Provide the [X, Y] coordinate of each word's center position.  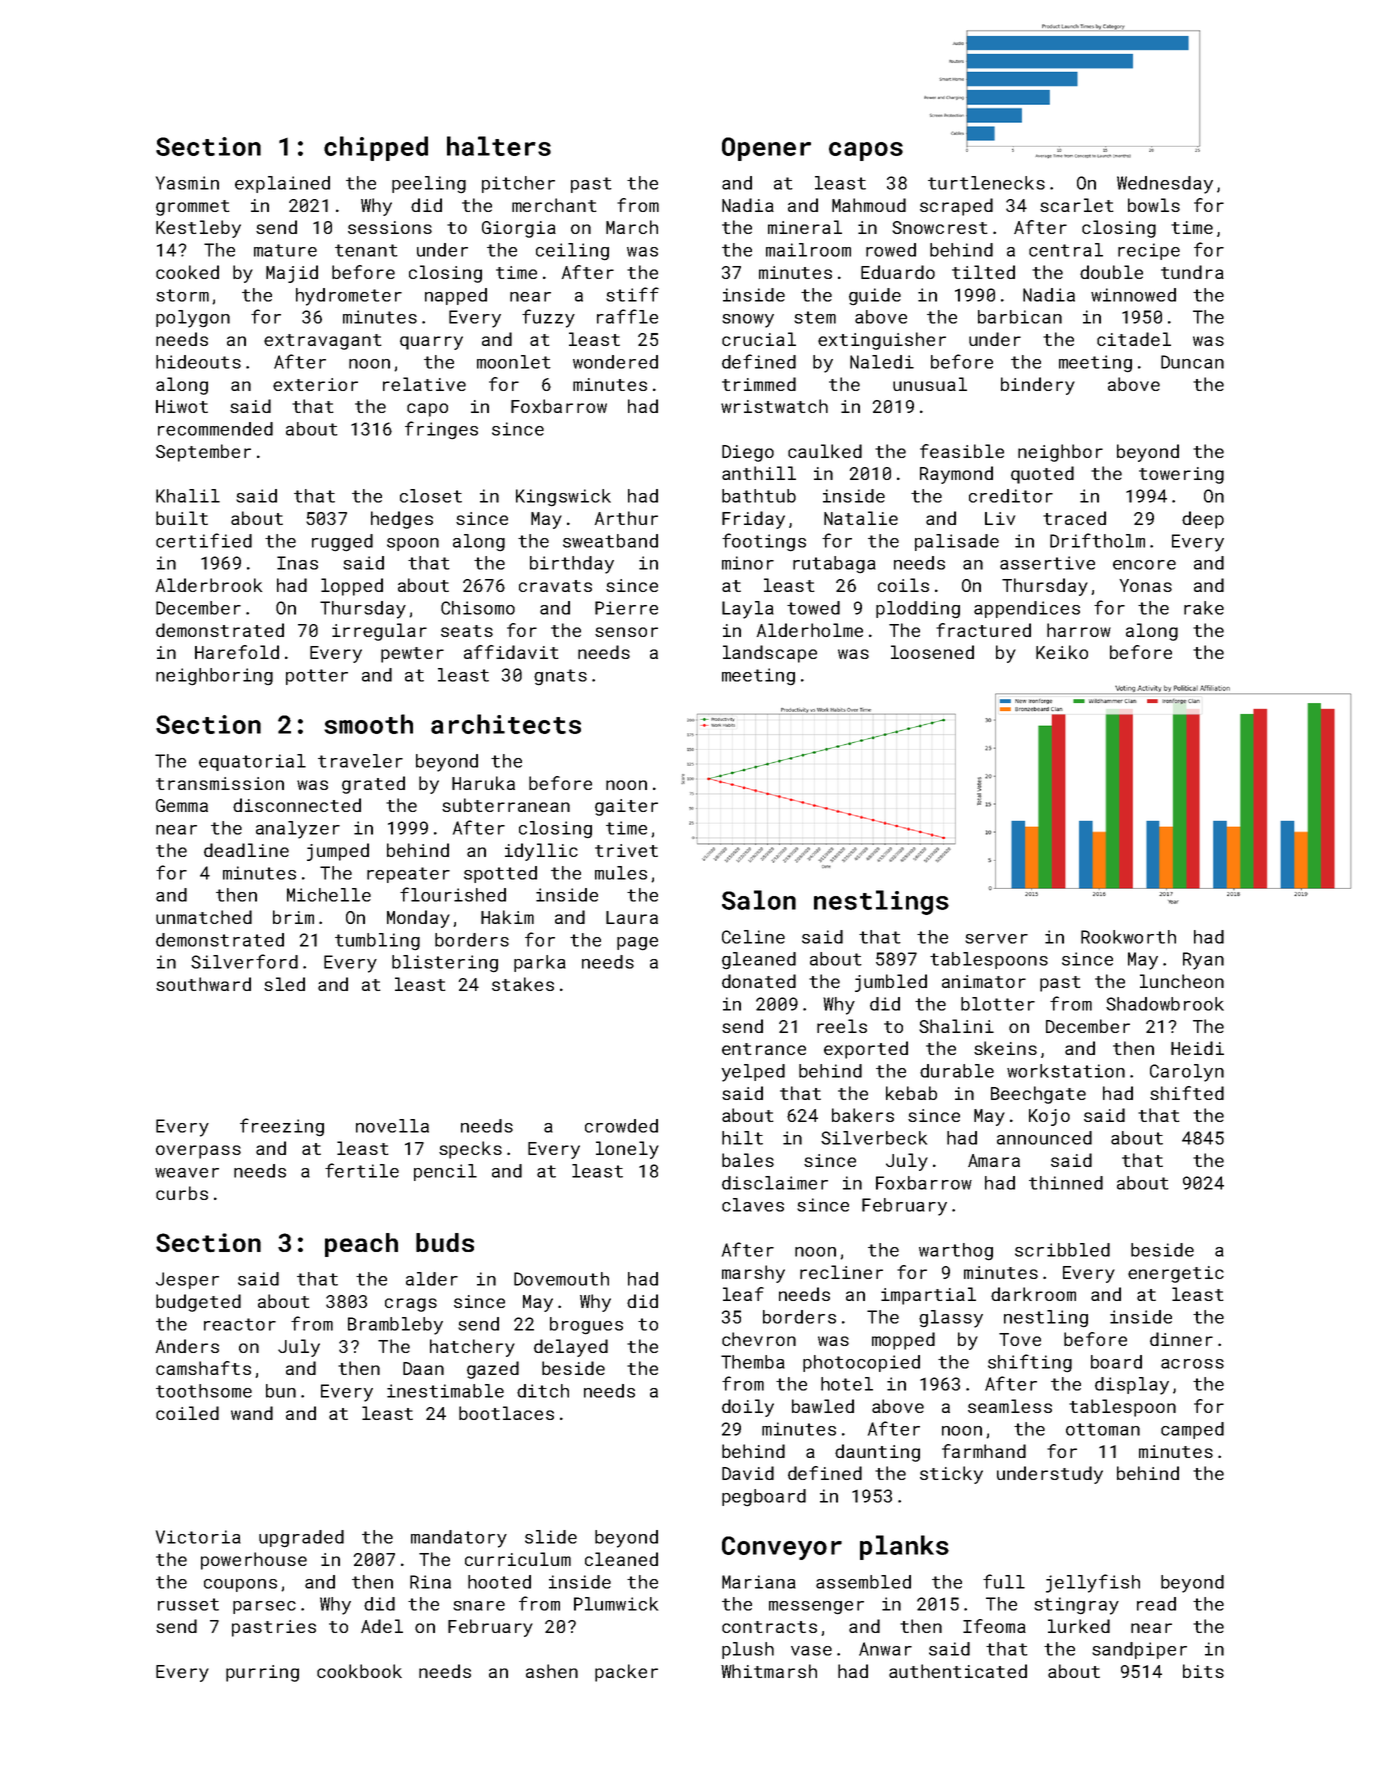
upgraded [301, 1539]
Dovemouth [561, 1279]
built [182, 518]
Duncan [1192, 362]
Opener [766, 149]
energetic [1176, 1274]
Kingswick [563, 498]
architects [506, 724]
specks [470, 1150]
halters [499, 146]
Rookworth [1128, 937]
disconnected [297, 805]
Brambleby [395, 1326]
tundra [1192, 272]
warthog [956, 1252]
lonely [627, 1150]
